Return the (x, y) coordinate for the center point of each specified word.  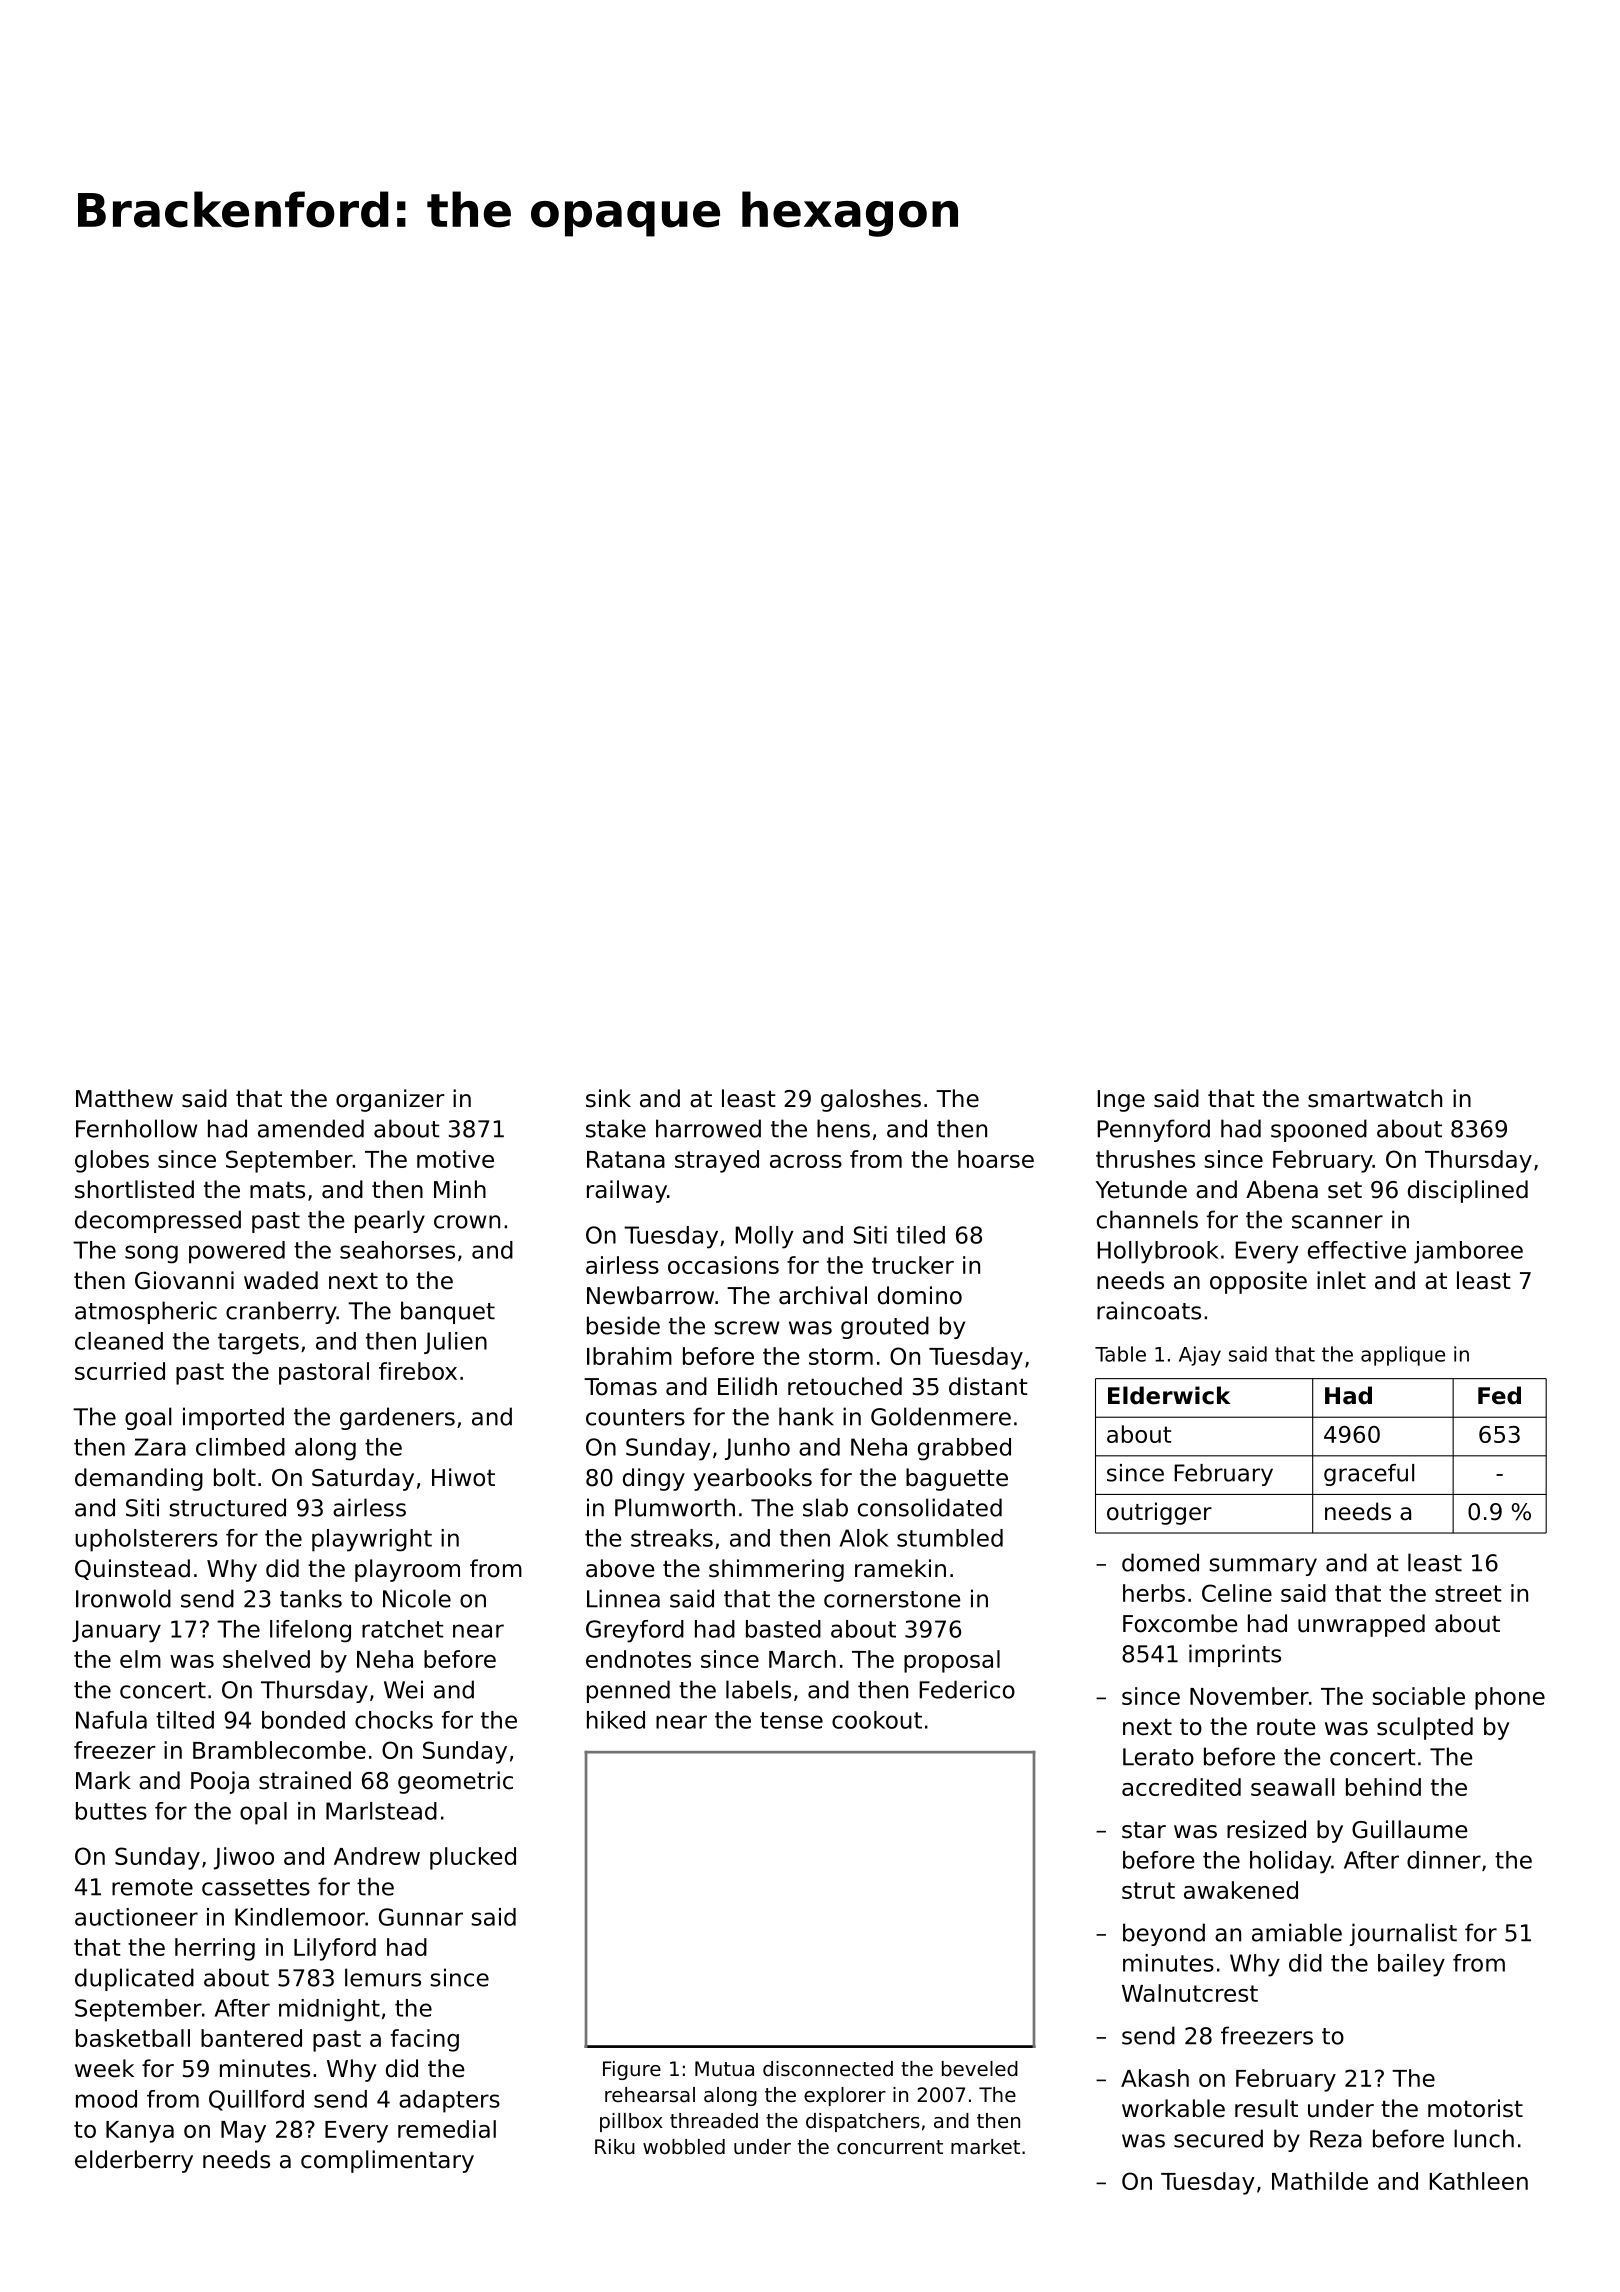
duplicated (134, 1979)
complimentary (387, 2161)
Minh (460, 1189)
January (116, 1631)
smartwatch (1375, 1098)
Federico (967, 1689)
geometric (455, 1782)
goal (148, 1418)
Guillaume (1409, 1829)
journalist (1403, 1934)
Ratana (626, 1159)
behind (1383, 1787)
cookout (877, 1720)
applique (1403, 1356)
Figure (632, 2070)
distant (988, 1386)
